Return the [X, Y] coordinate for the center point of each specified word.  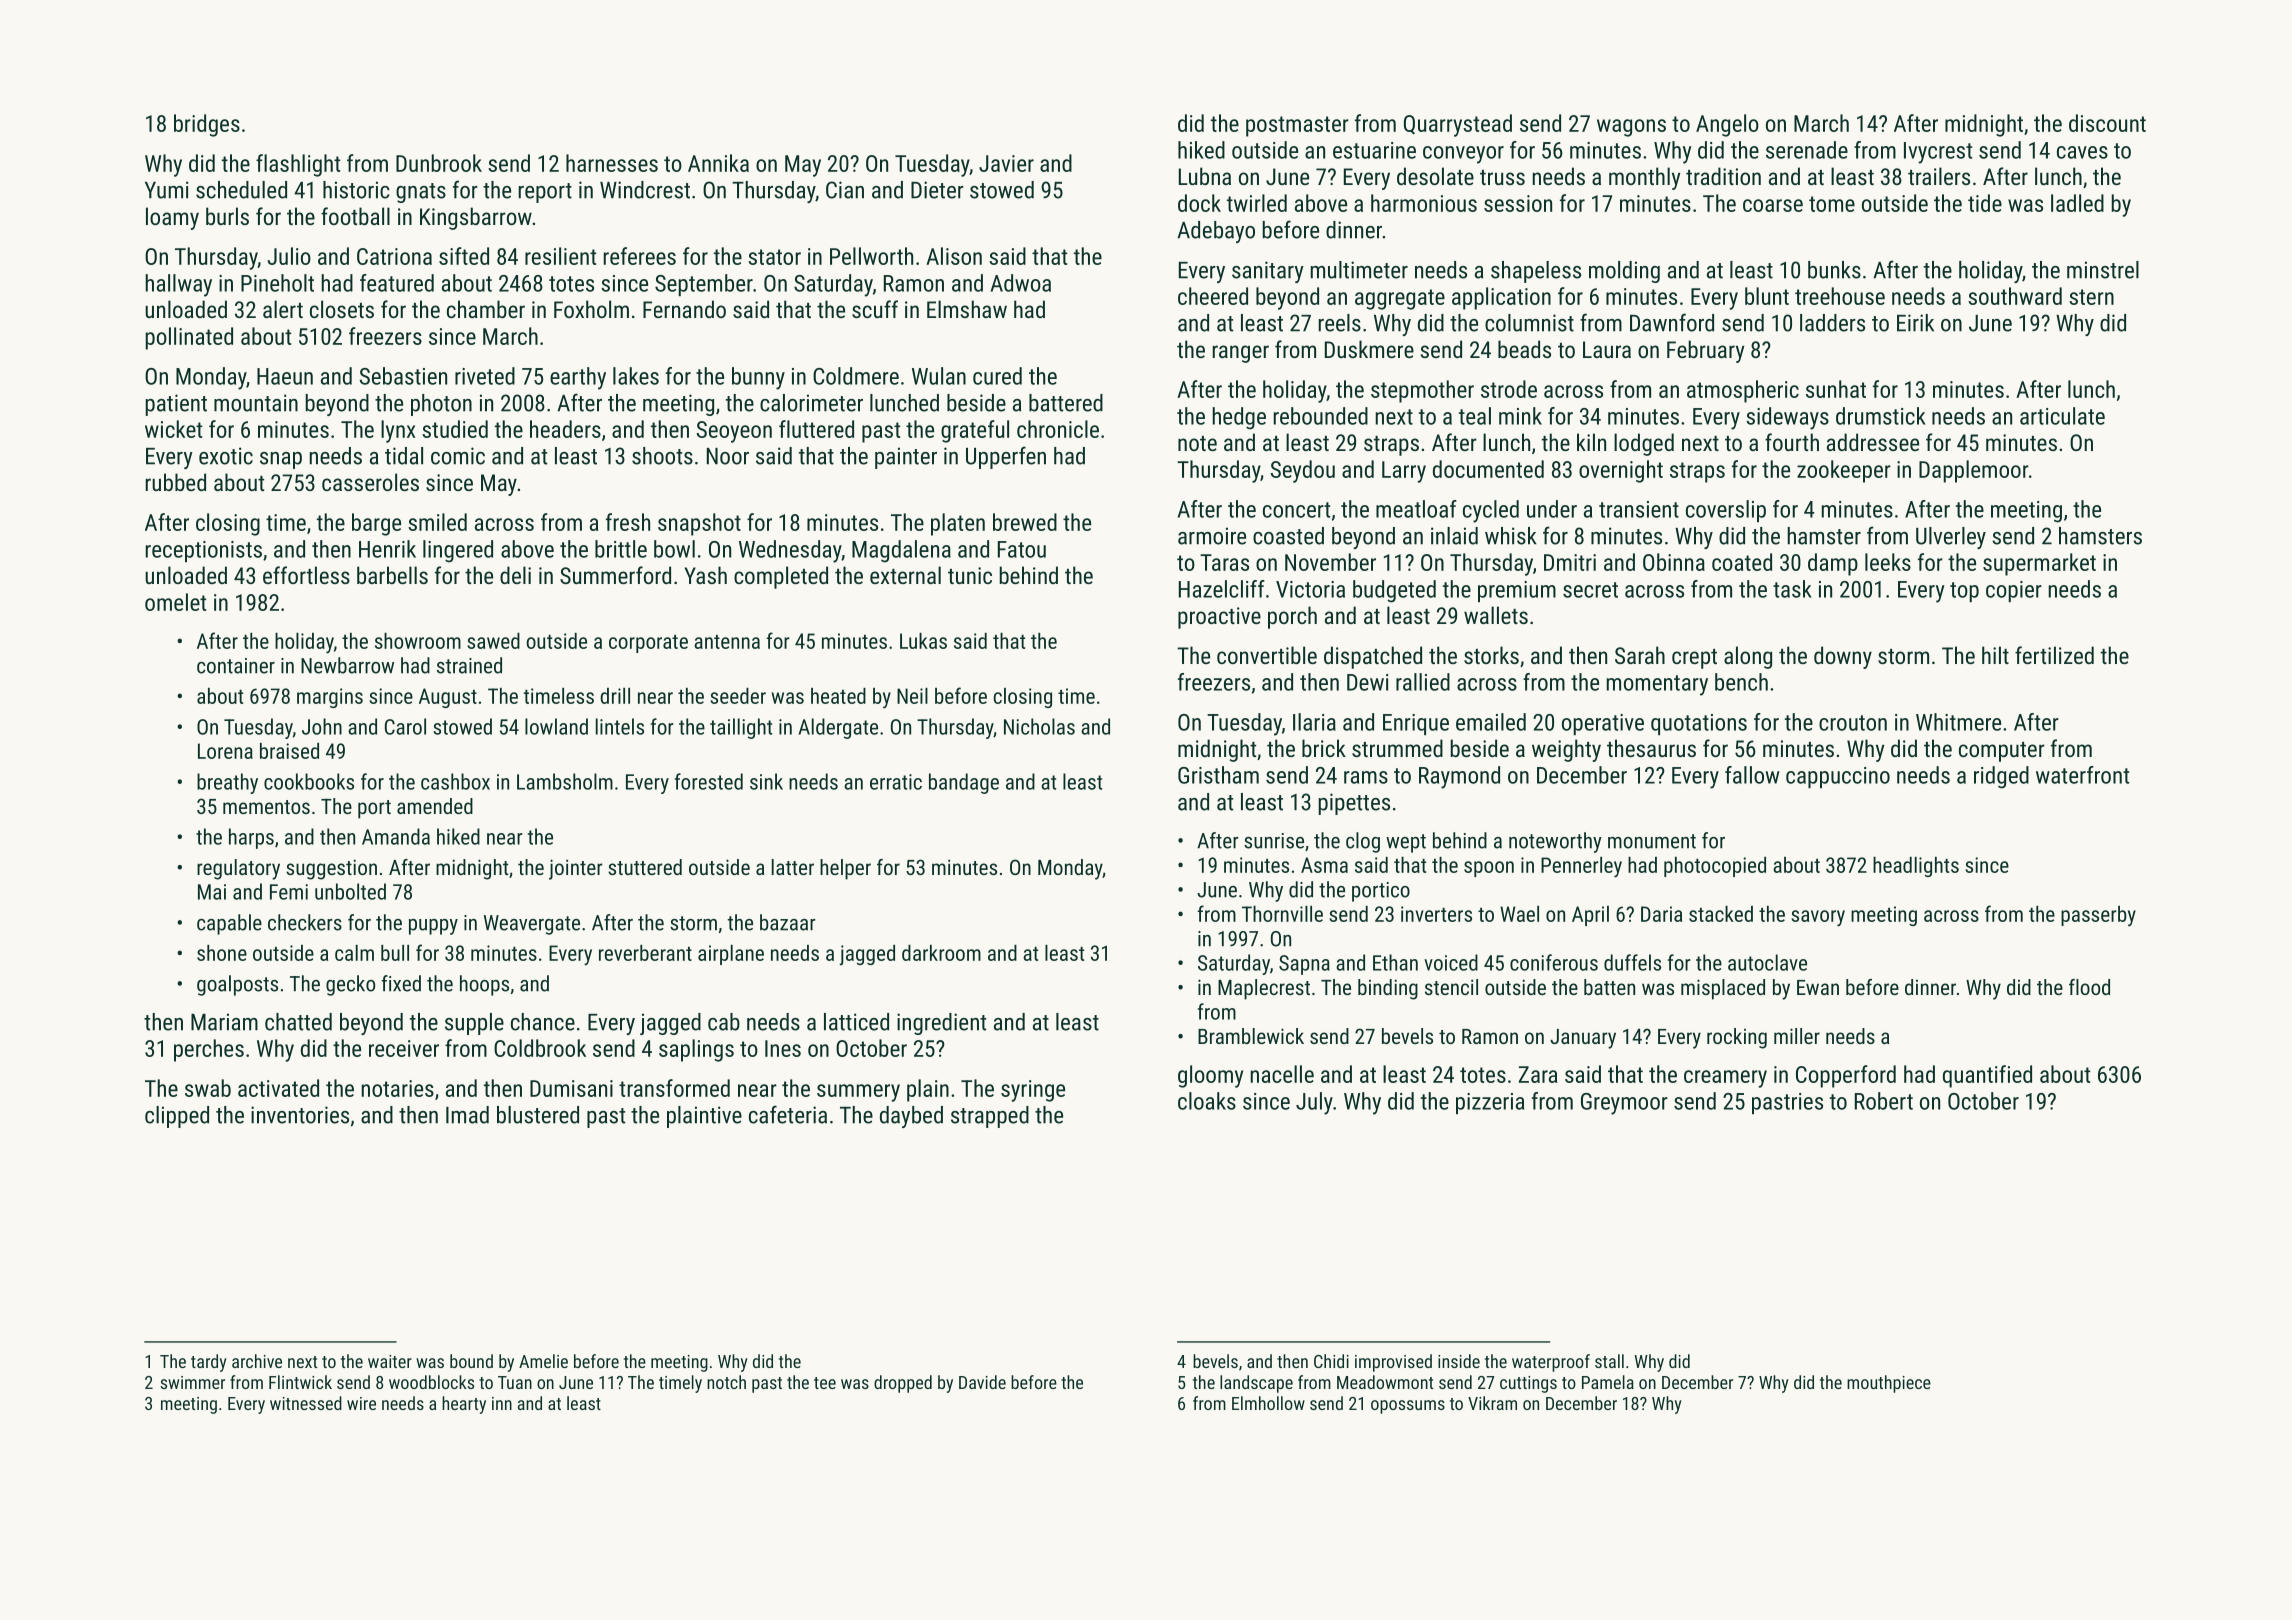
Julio [289, 256]
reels [1340, 323]
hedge [1239, 418]
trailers [1939, 176]
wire [361, 1403]
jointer [576, 869]
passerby [2098, 916]
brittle [621, 549]
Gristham [1218, 775]
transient [1639, 509]
